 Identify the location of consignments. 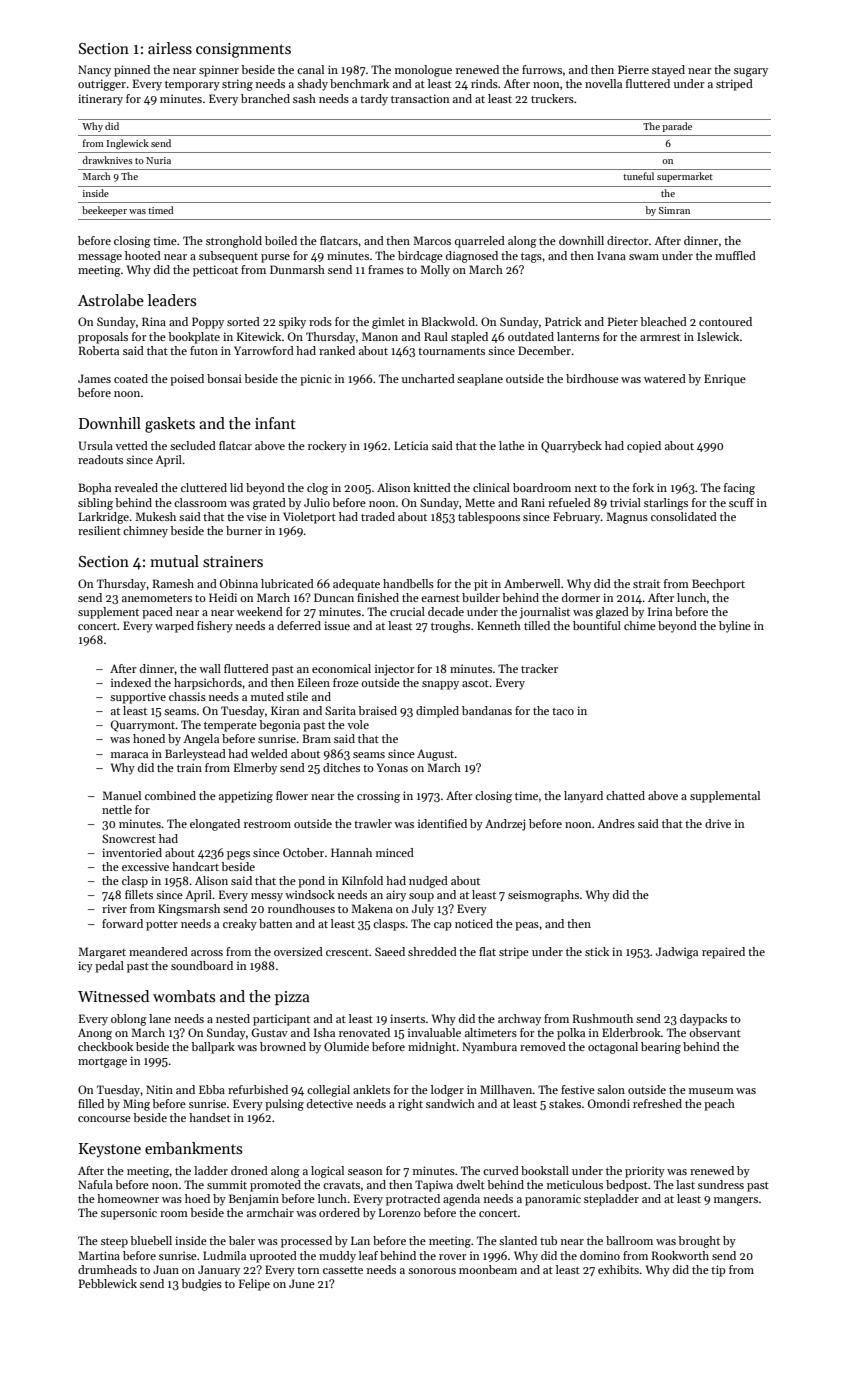
(243, 50).
